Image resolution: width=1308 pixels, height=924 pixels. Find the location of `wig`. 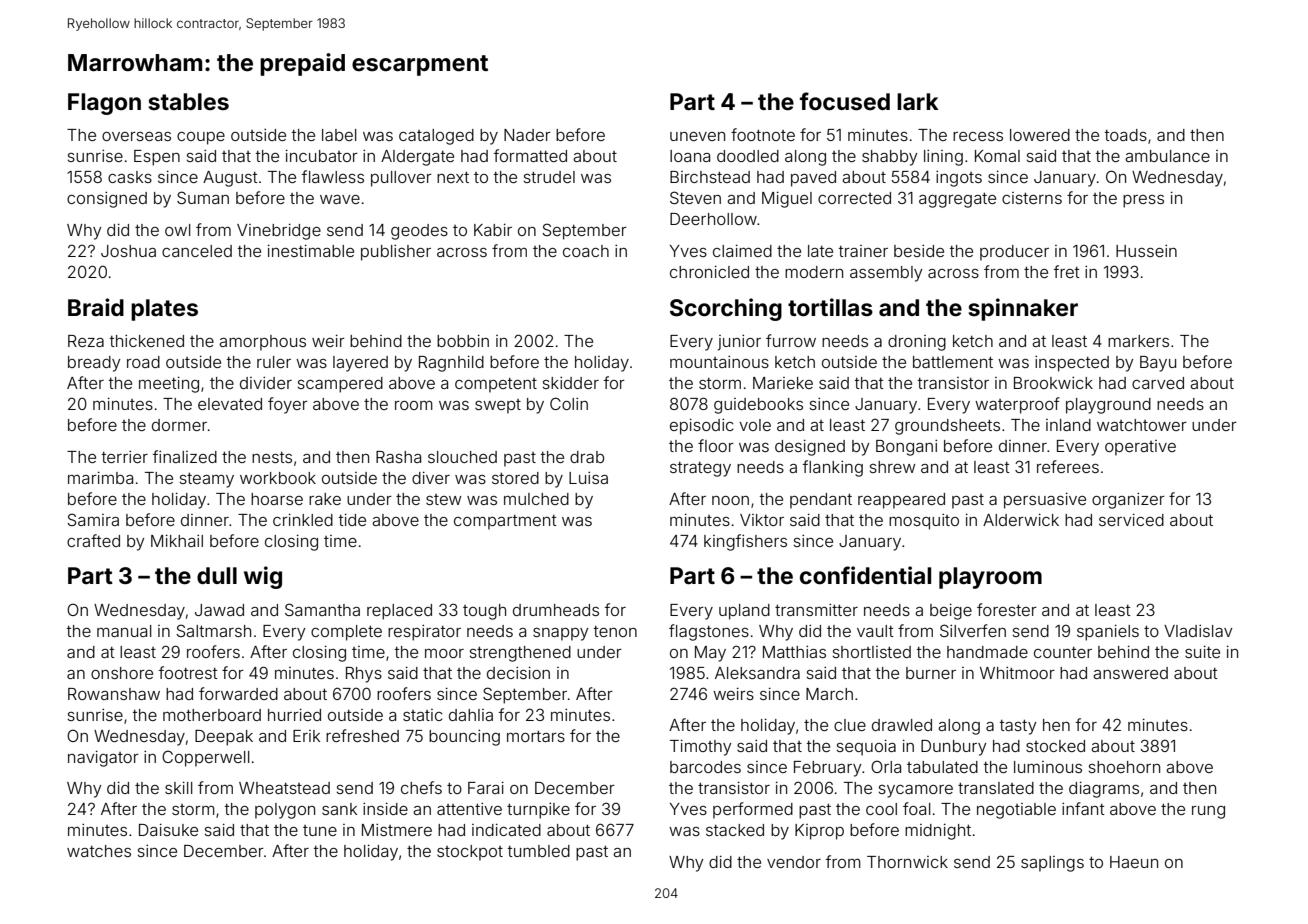

wig is located at coordinates (263, 577).
